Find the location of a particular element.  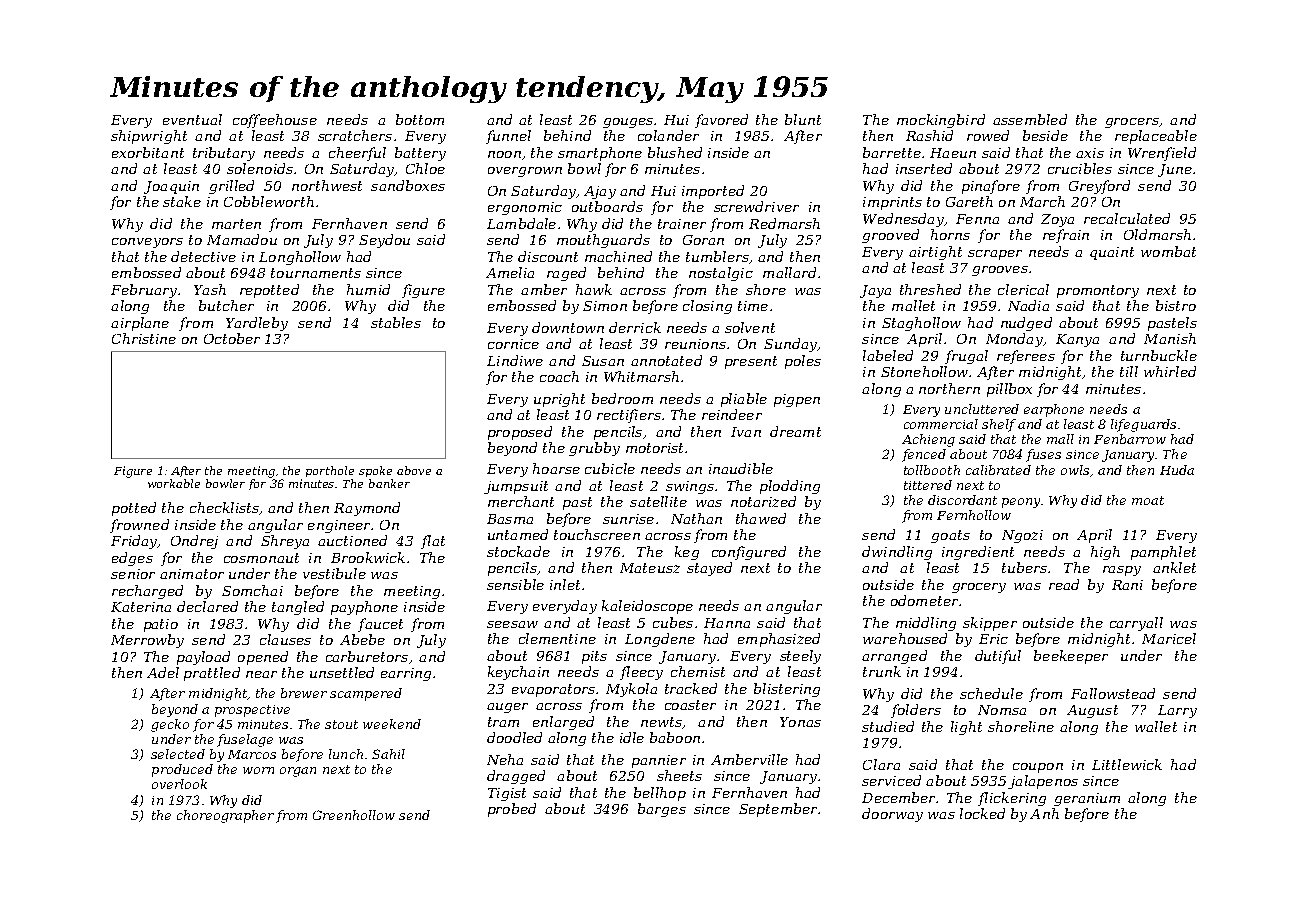

inlet is located at coordinates (565, 584).
